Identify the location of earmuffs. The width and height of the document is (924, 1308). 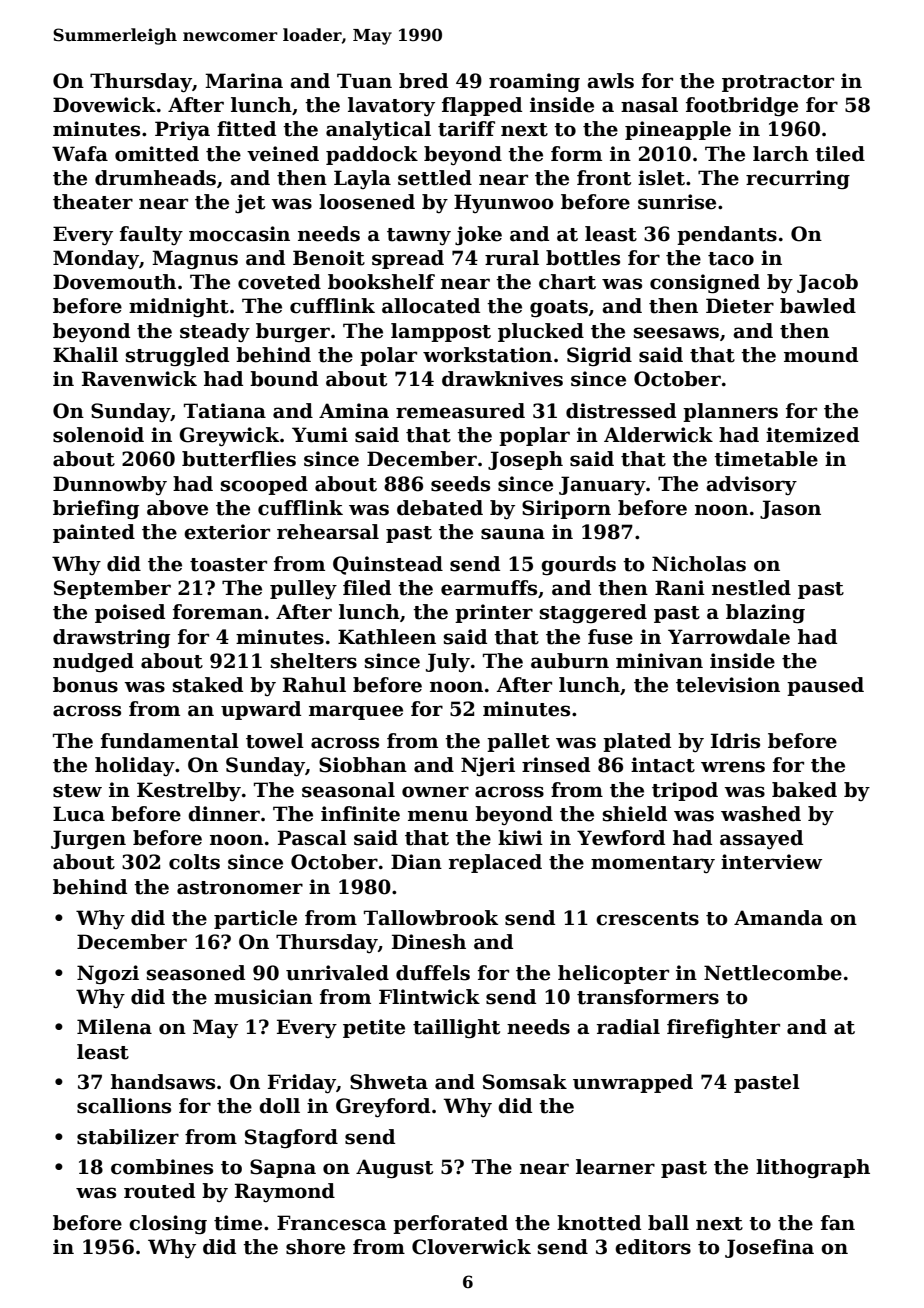
(489, 588).
